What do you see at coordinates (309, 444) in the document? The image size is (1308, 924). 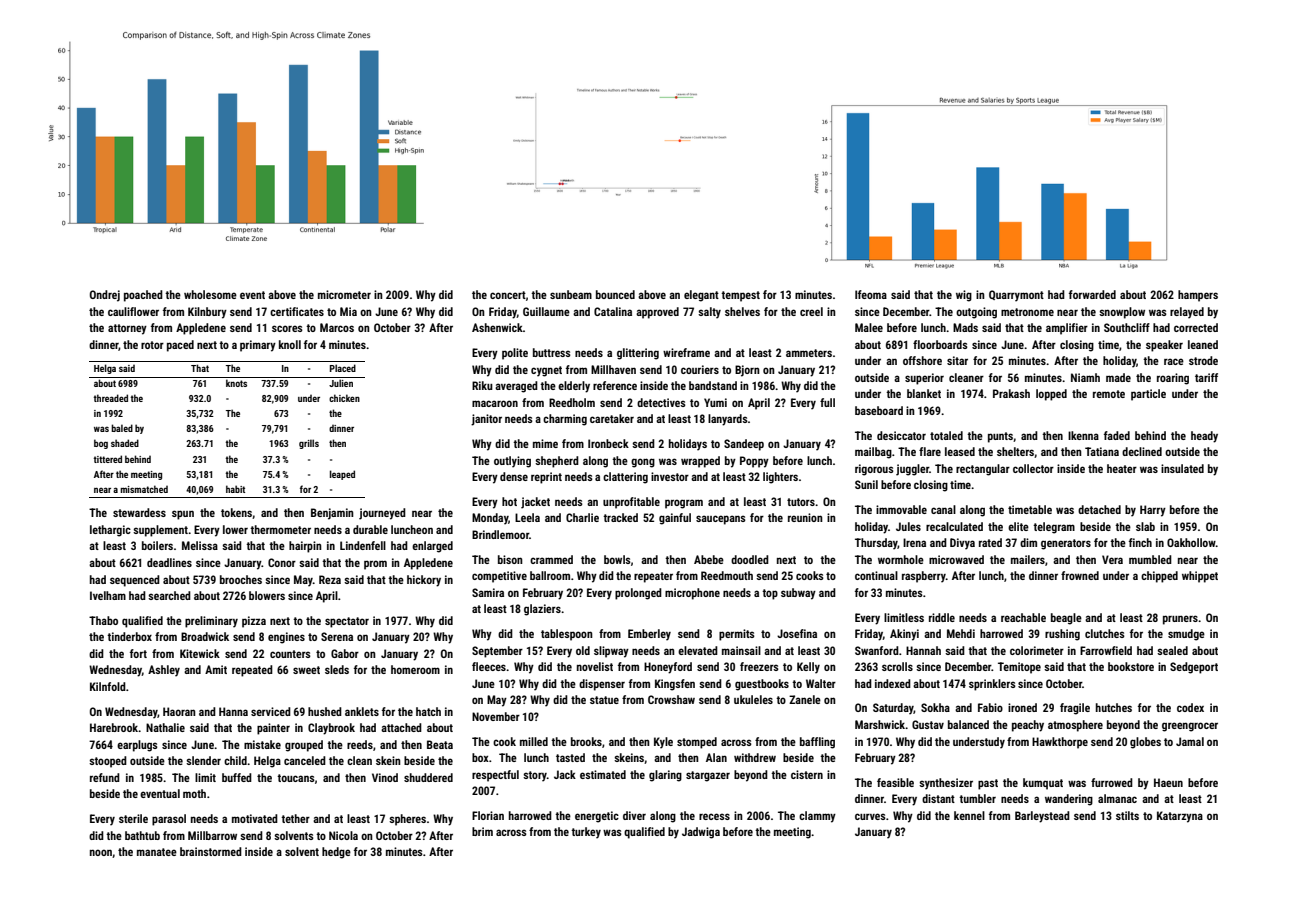 I see `grills` at bounding box center [309, 444].
